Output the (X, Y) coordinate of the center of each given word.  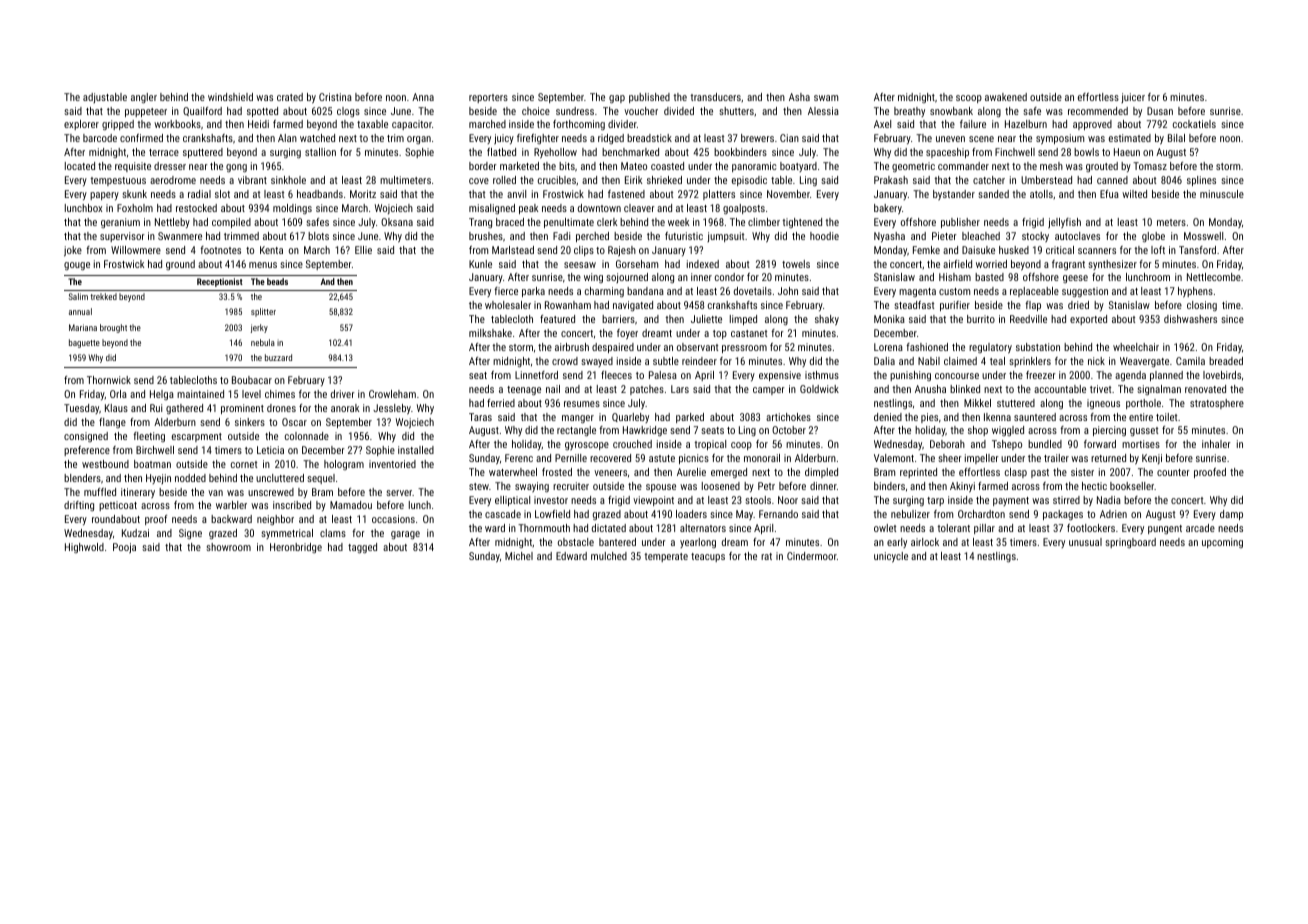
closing (1202, 306)
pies (929, 418)
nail (553, 389)
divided (679, 111)
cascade (503, 514)
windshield (230, 97)
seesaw (580, 265)
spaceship (947, 153)
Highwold (84, 548)
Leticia (270, 450)
